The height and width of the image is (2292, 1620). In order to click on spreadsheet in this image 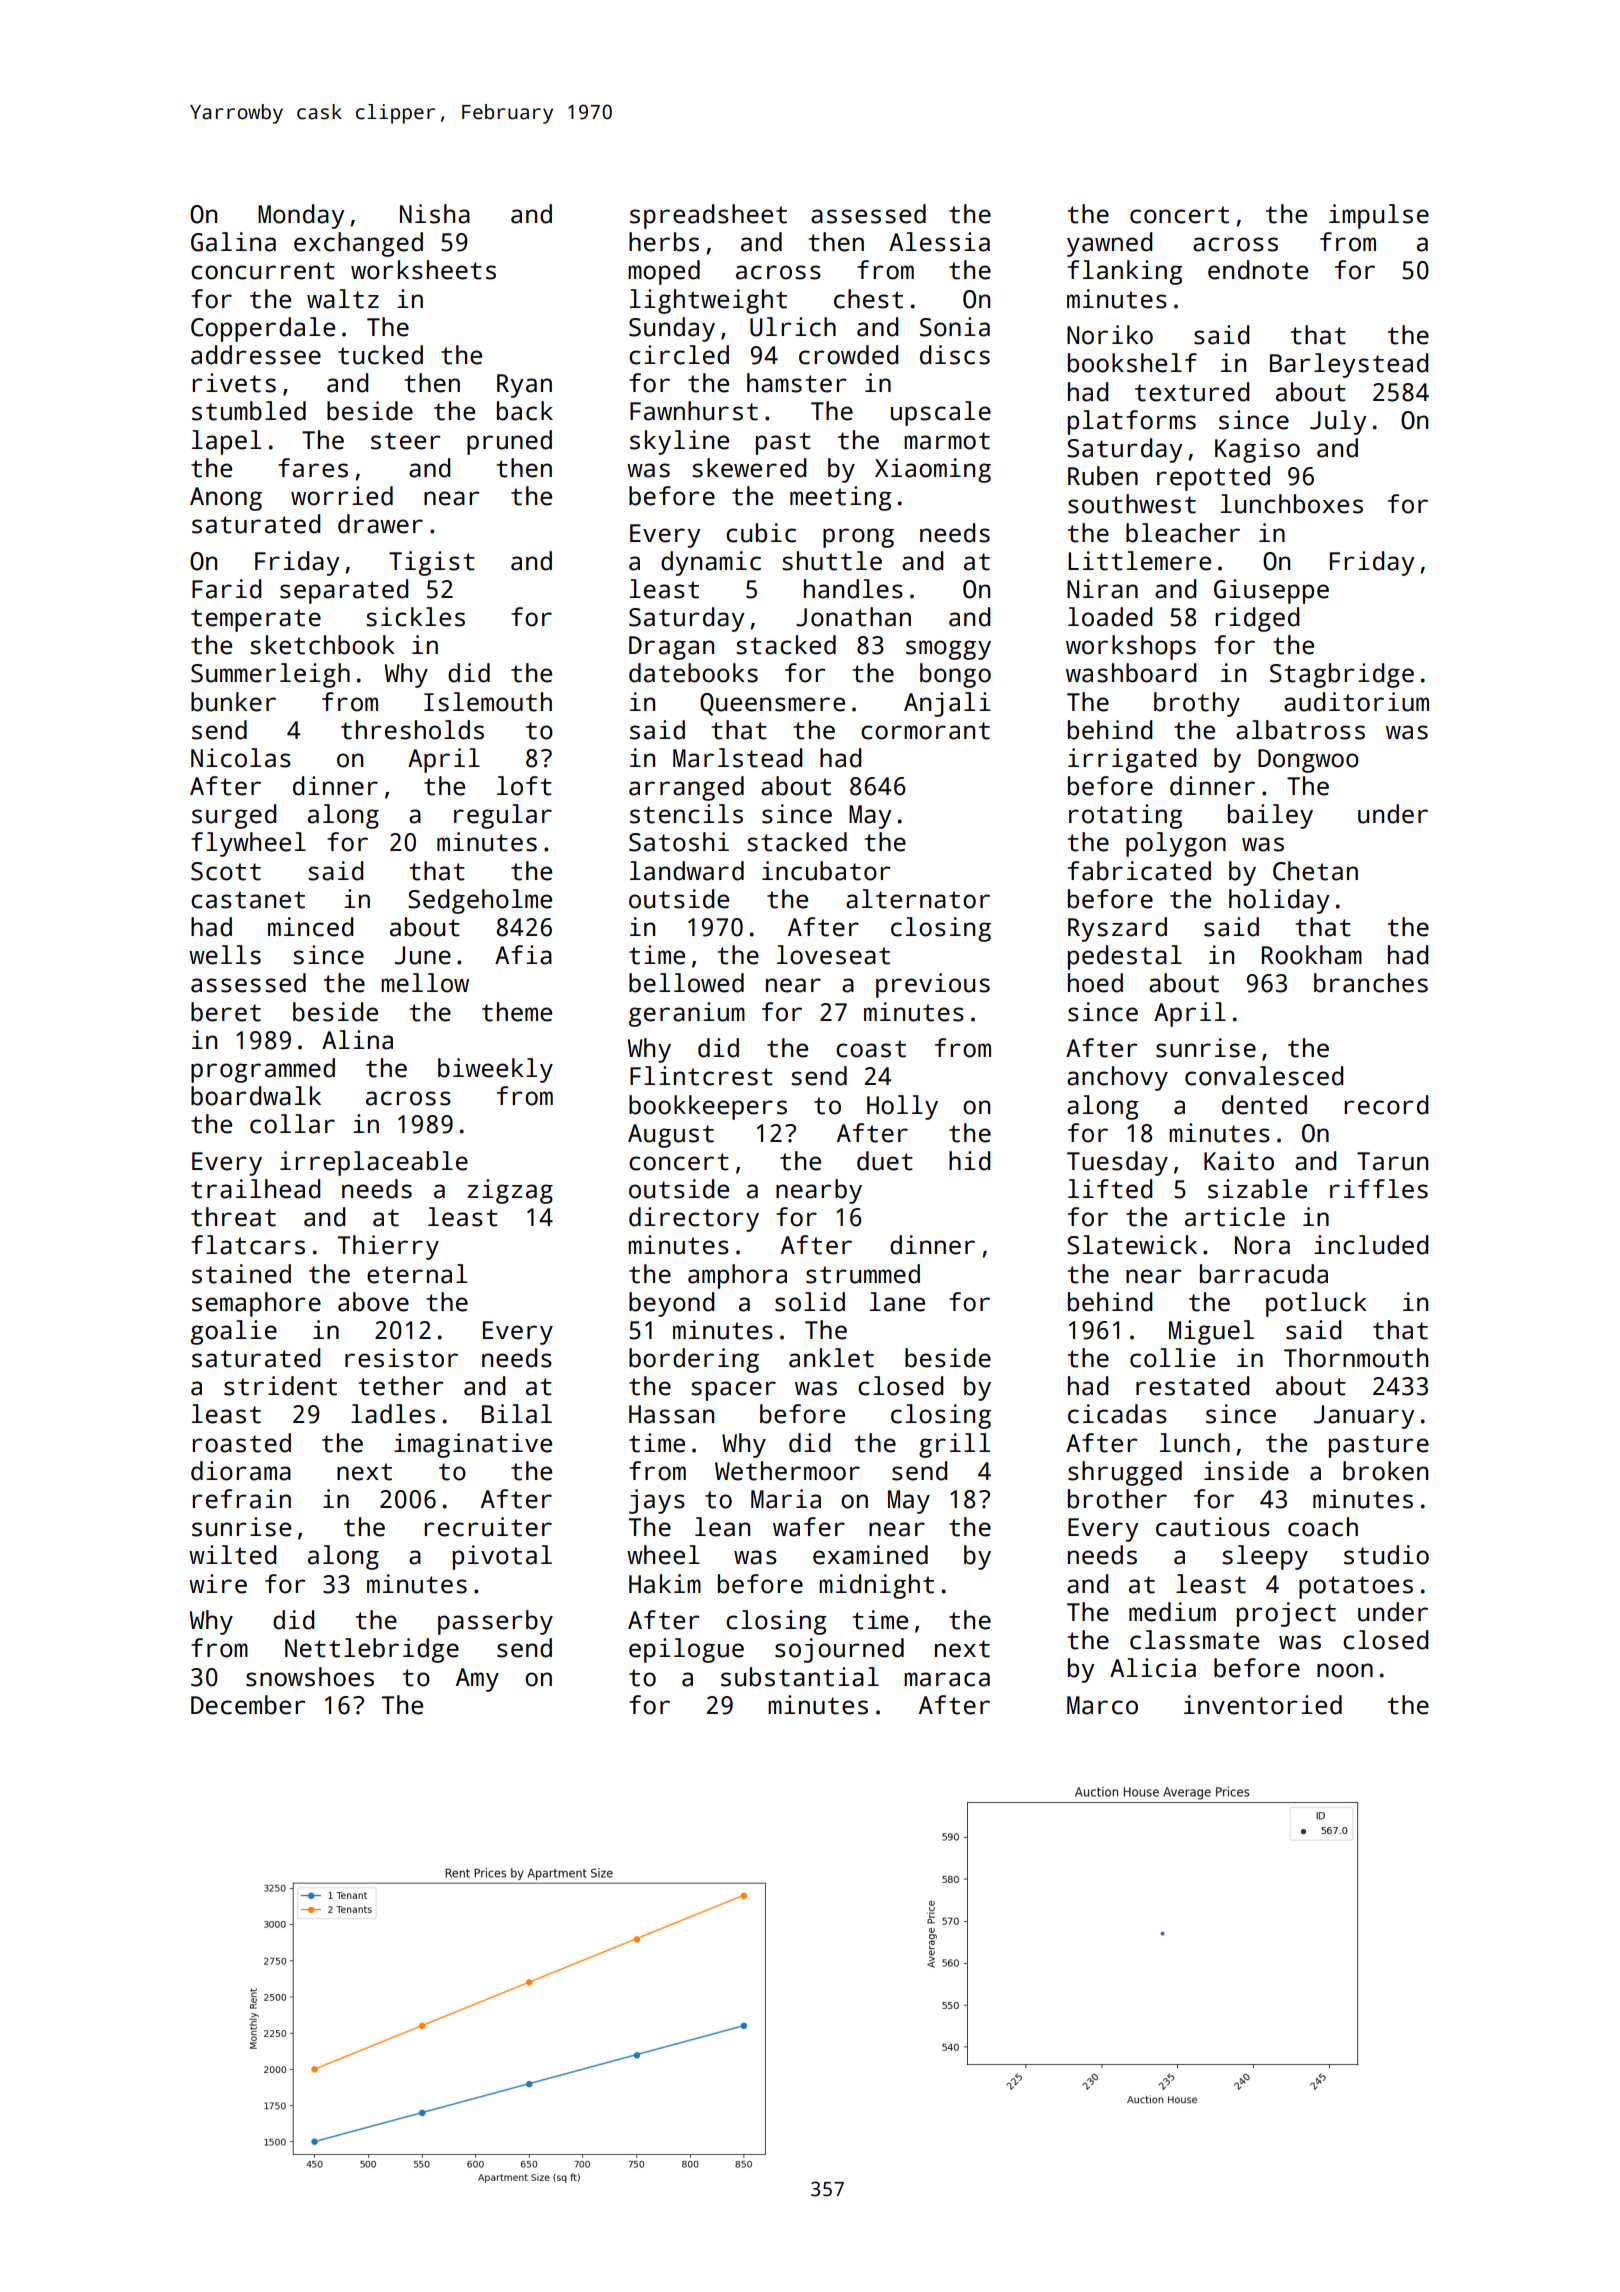, I will do `click(708, 216)`.
